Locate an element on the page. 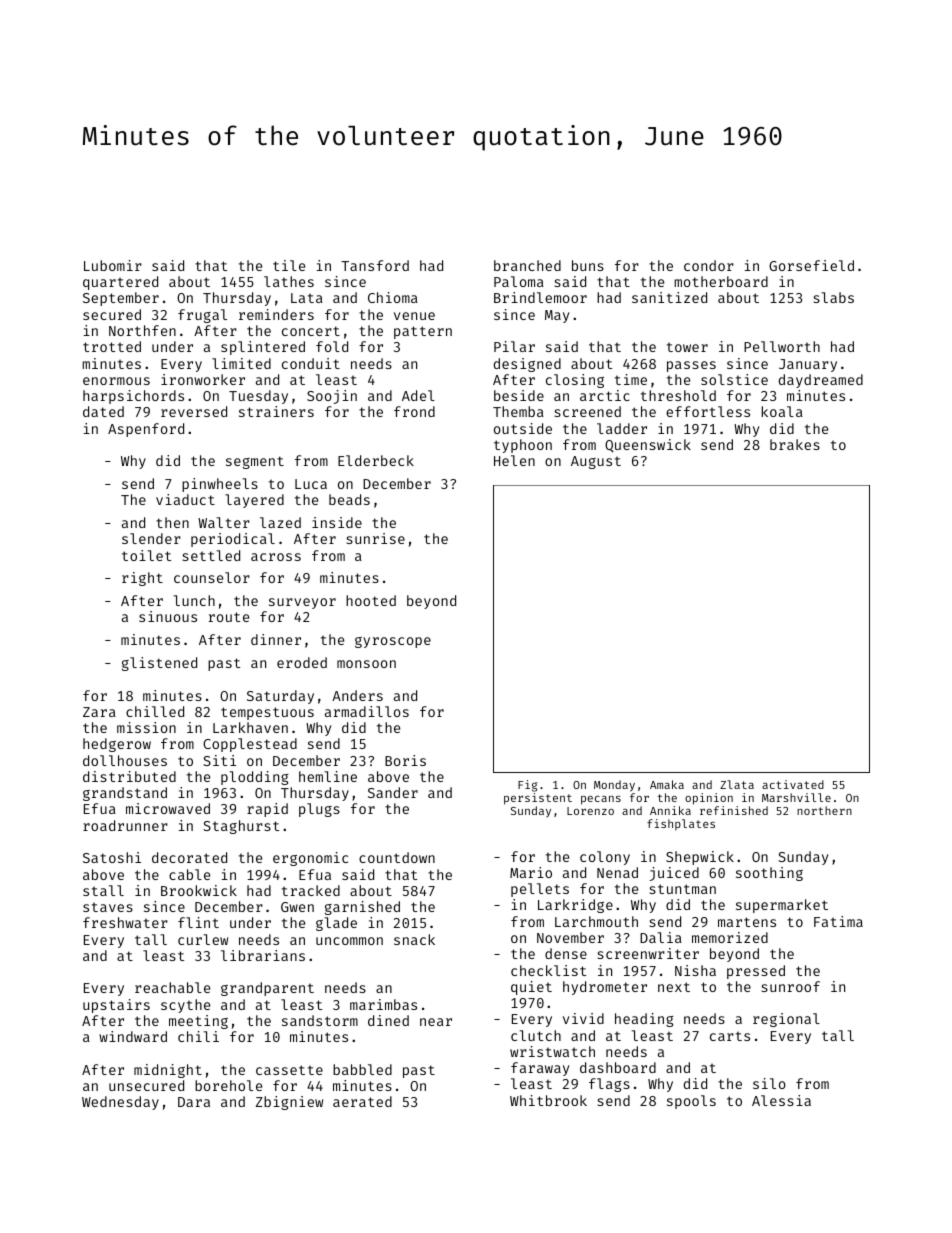 This image has height=1233, width=952. Whitbrook is located at coordinates (548, 1100).
